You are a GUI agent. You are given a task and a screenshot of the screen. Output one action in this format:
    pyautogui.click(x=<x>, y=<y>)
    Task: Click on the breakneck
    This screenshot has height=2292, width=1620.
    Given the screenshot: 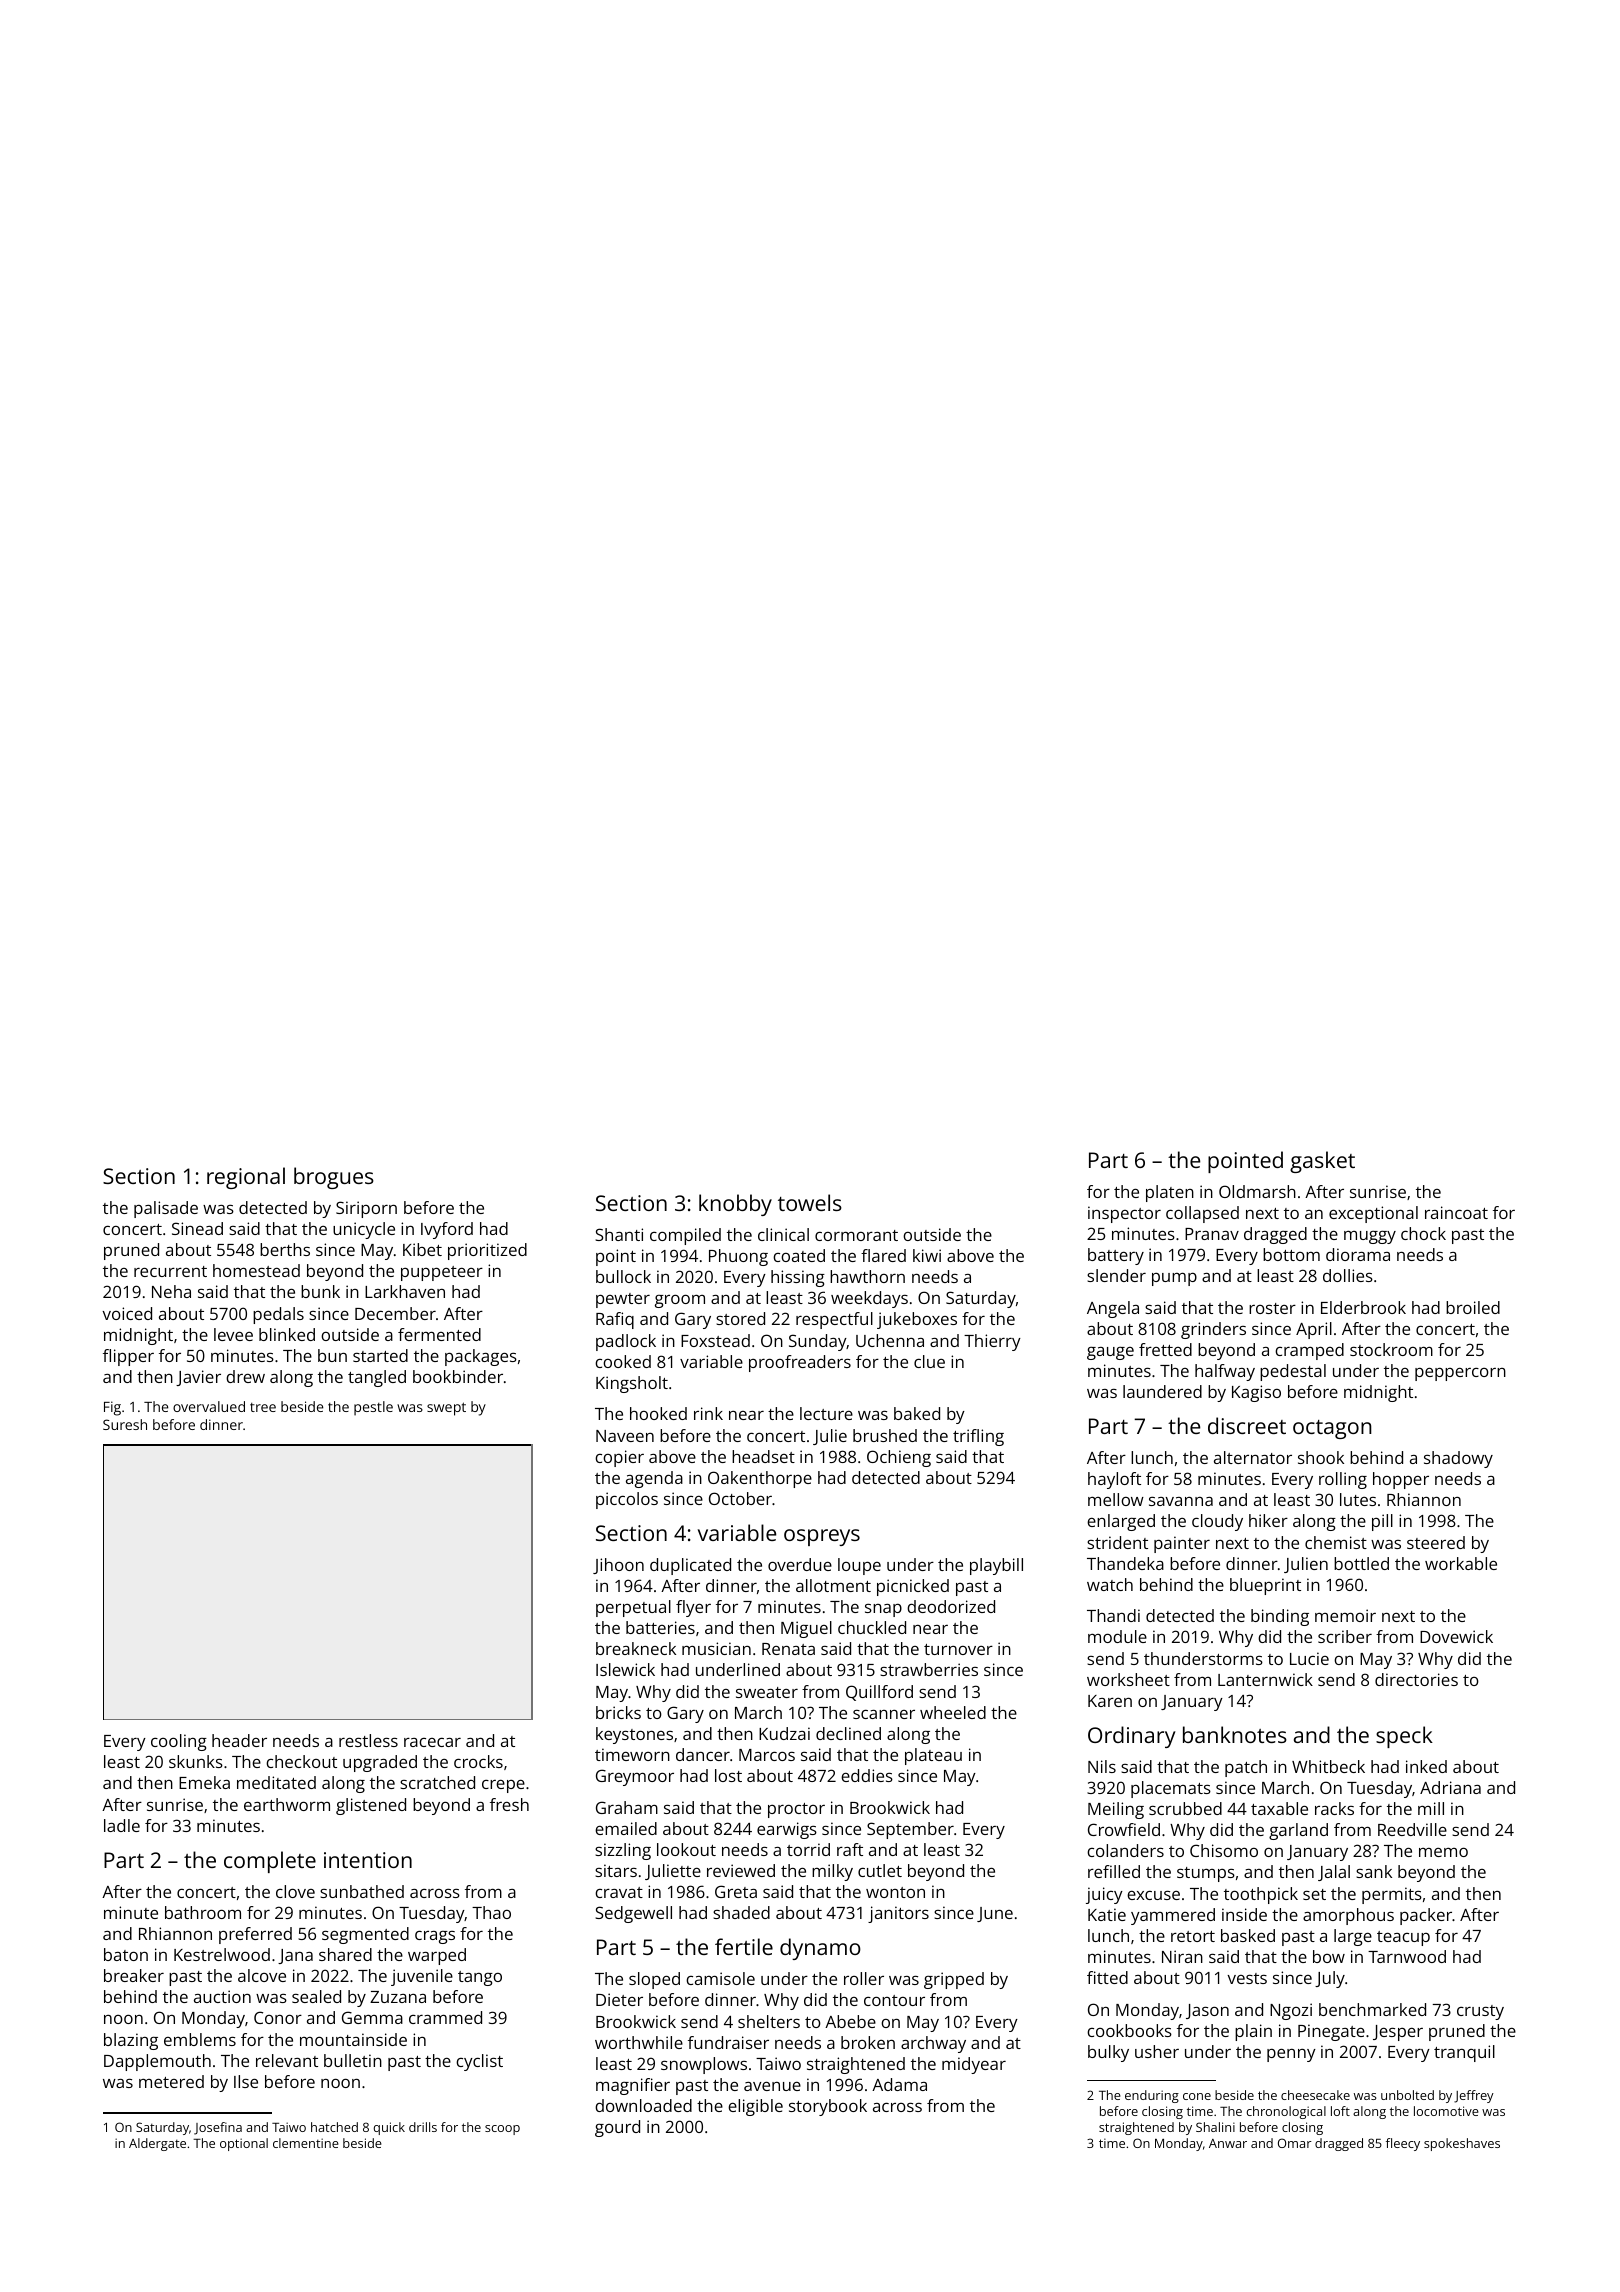 What is the action you would take?
    pyautogui.click(x=636, y=1648)
